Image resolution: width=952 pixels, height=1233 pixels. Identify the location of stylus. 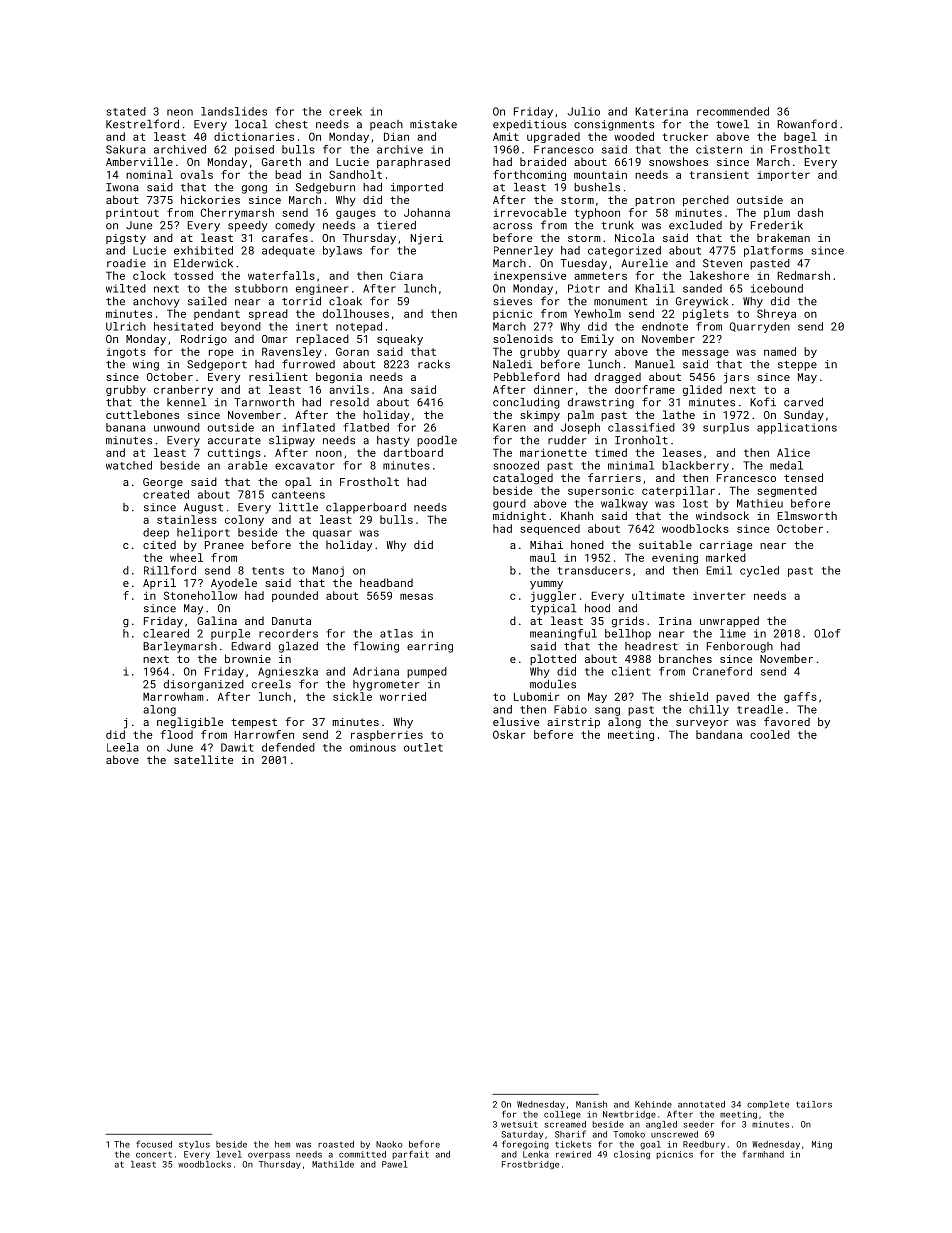
(194, 1145).
